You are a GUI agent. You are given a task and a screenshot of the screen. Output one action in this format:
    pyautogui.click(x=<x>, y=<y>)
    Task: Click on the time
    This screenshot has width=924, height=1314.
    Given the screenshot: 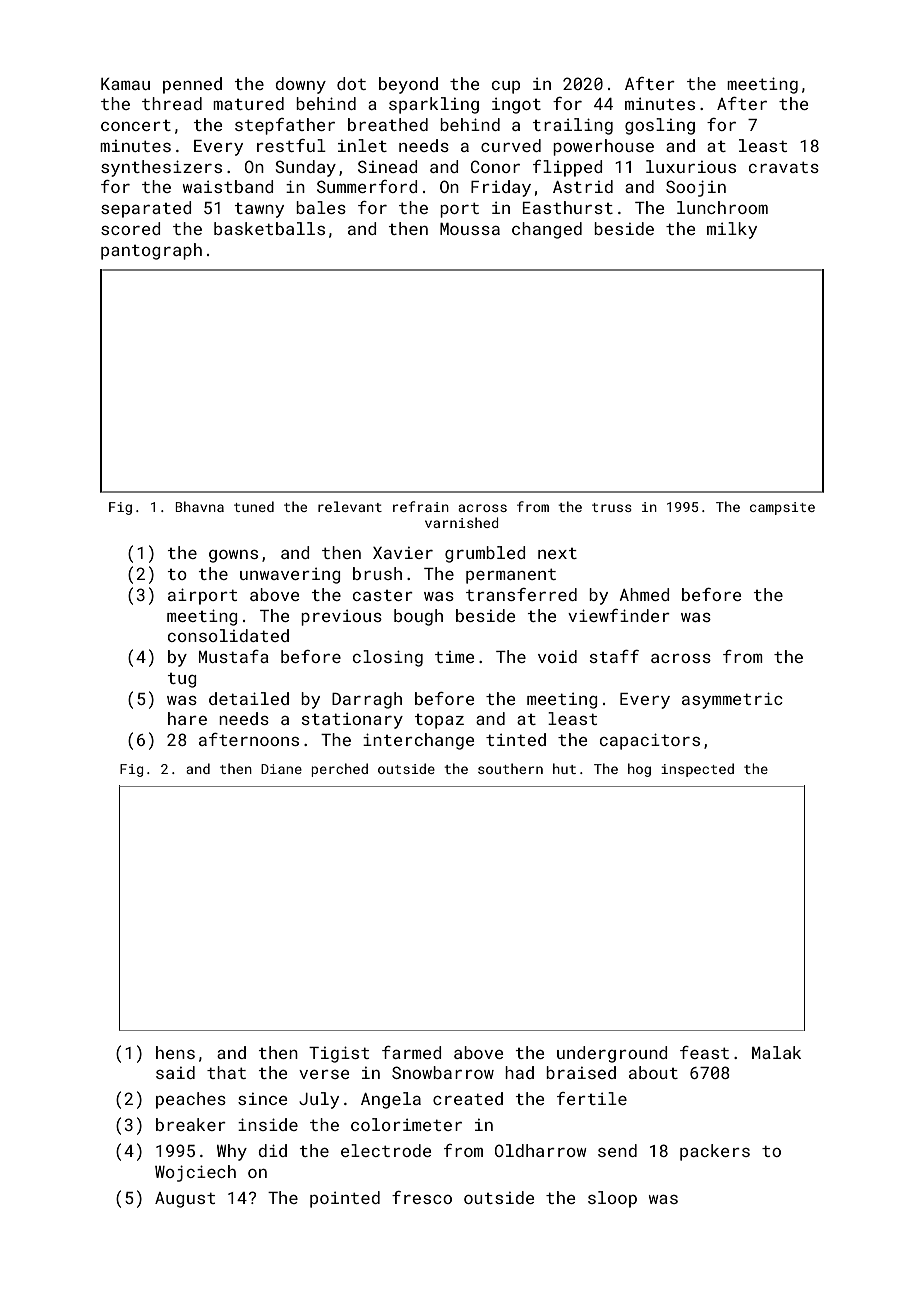 What is the action you would take?
    pyautogui.click(x=454, y=657)
